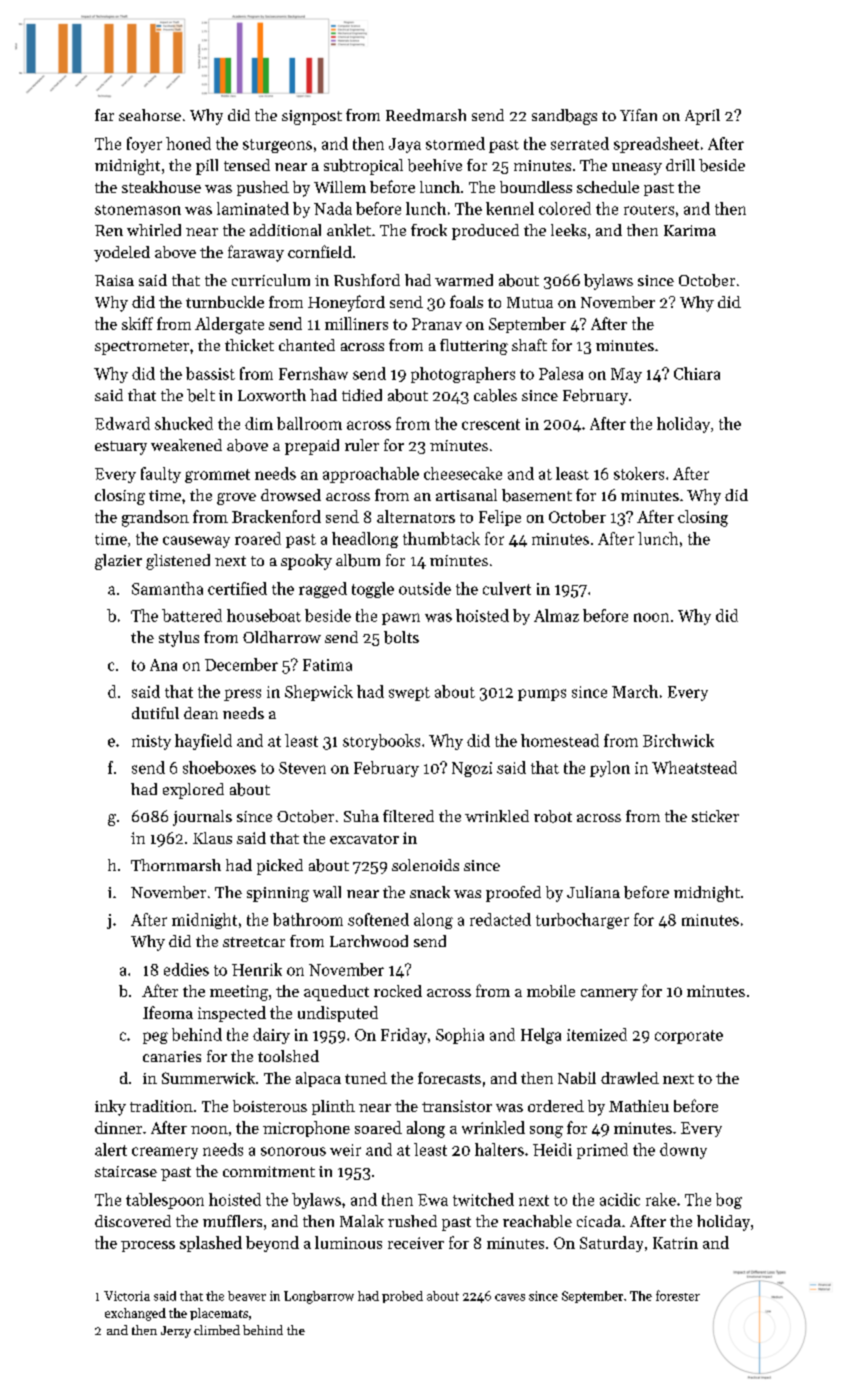 The image size is (849, 1400). What do you see at coordinates (425, 588) in the screenshot?
I see `outside` at bounding box center [425, 588].
